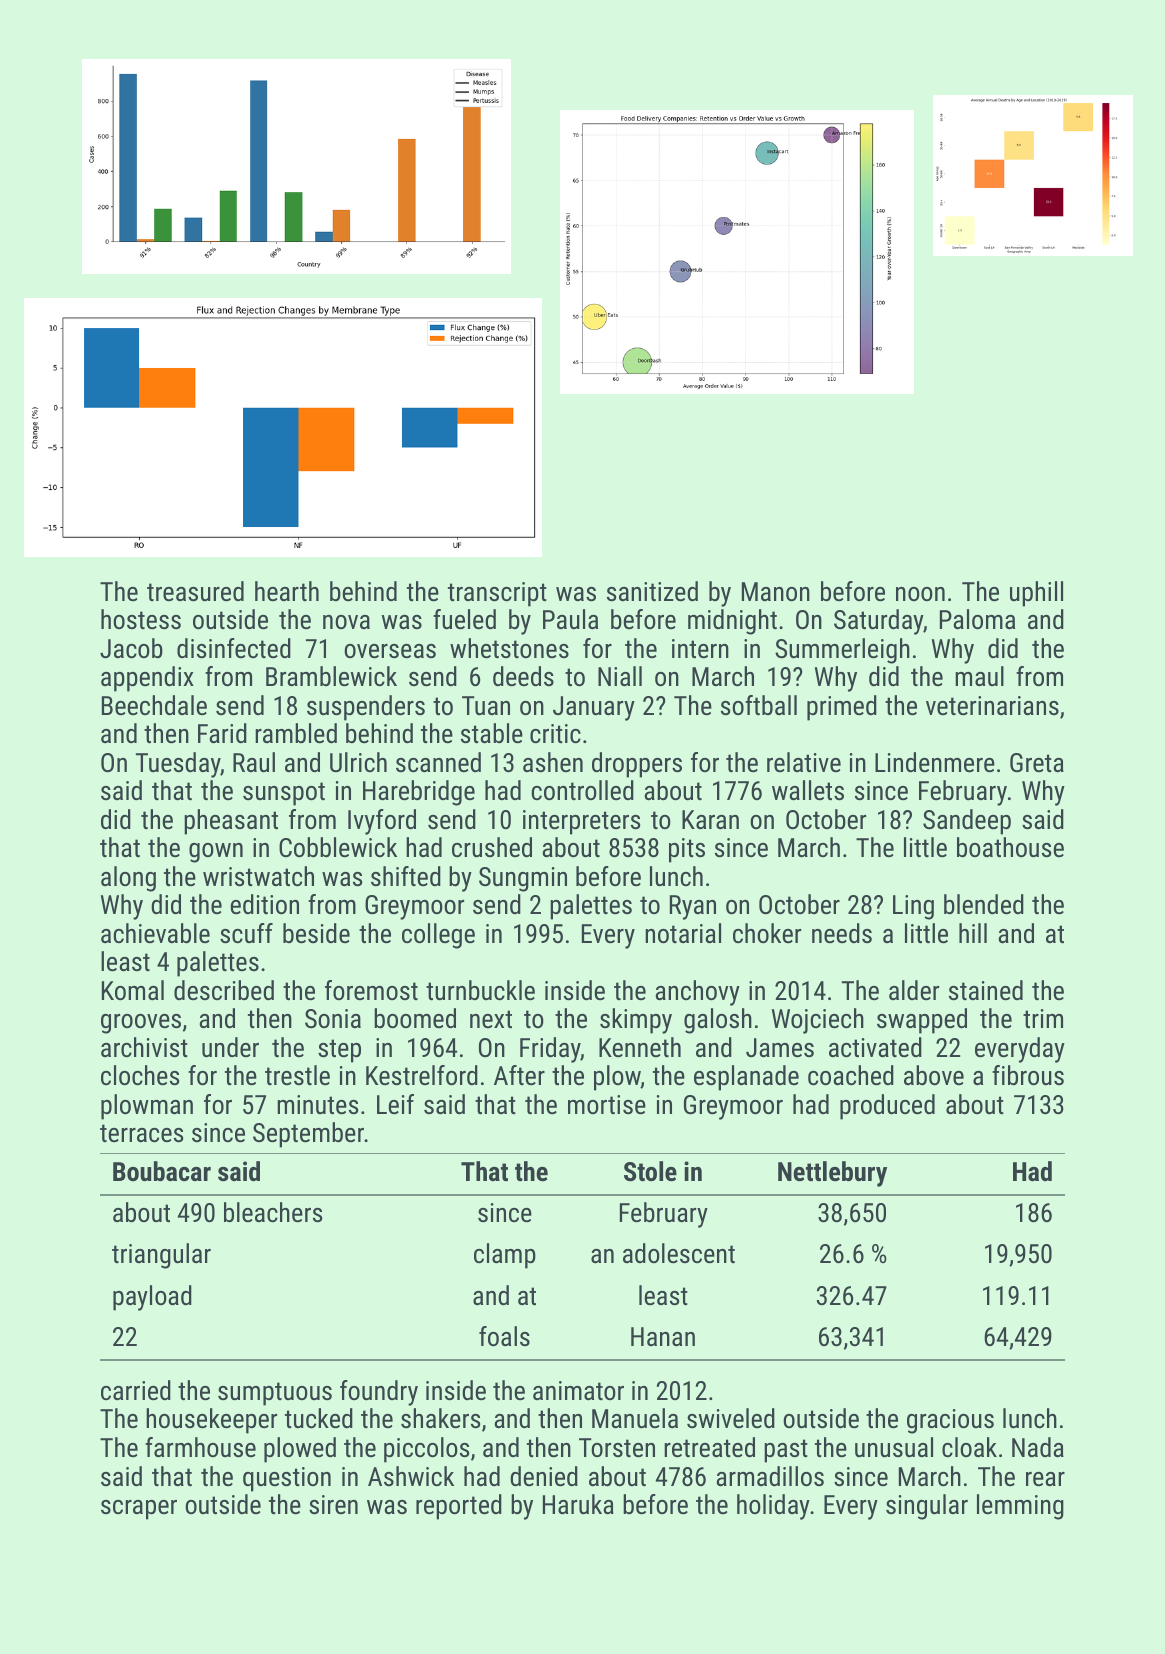  Describe the element at coordinates (578, 1504) in the page. I see `Haruka` at that location.
